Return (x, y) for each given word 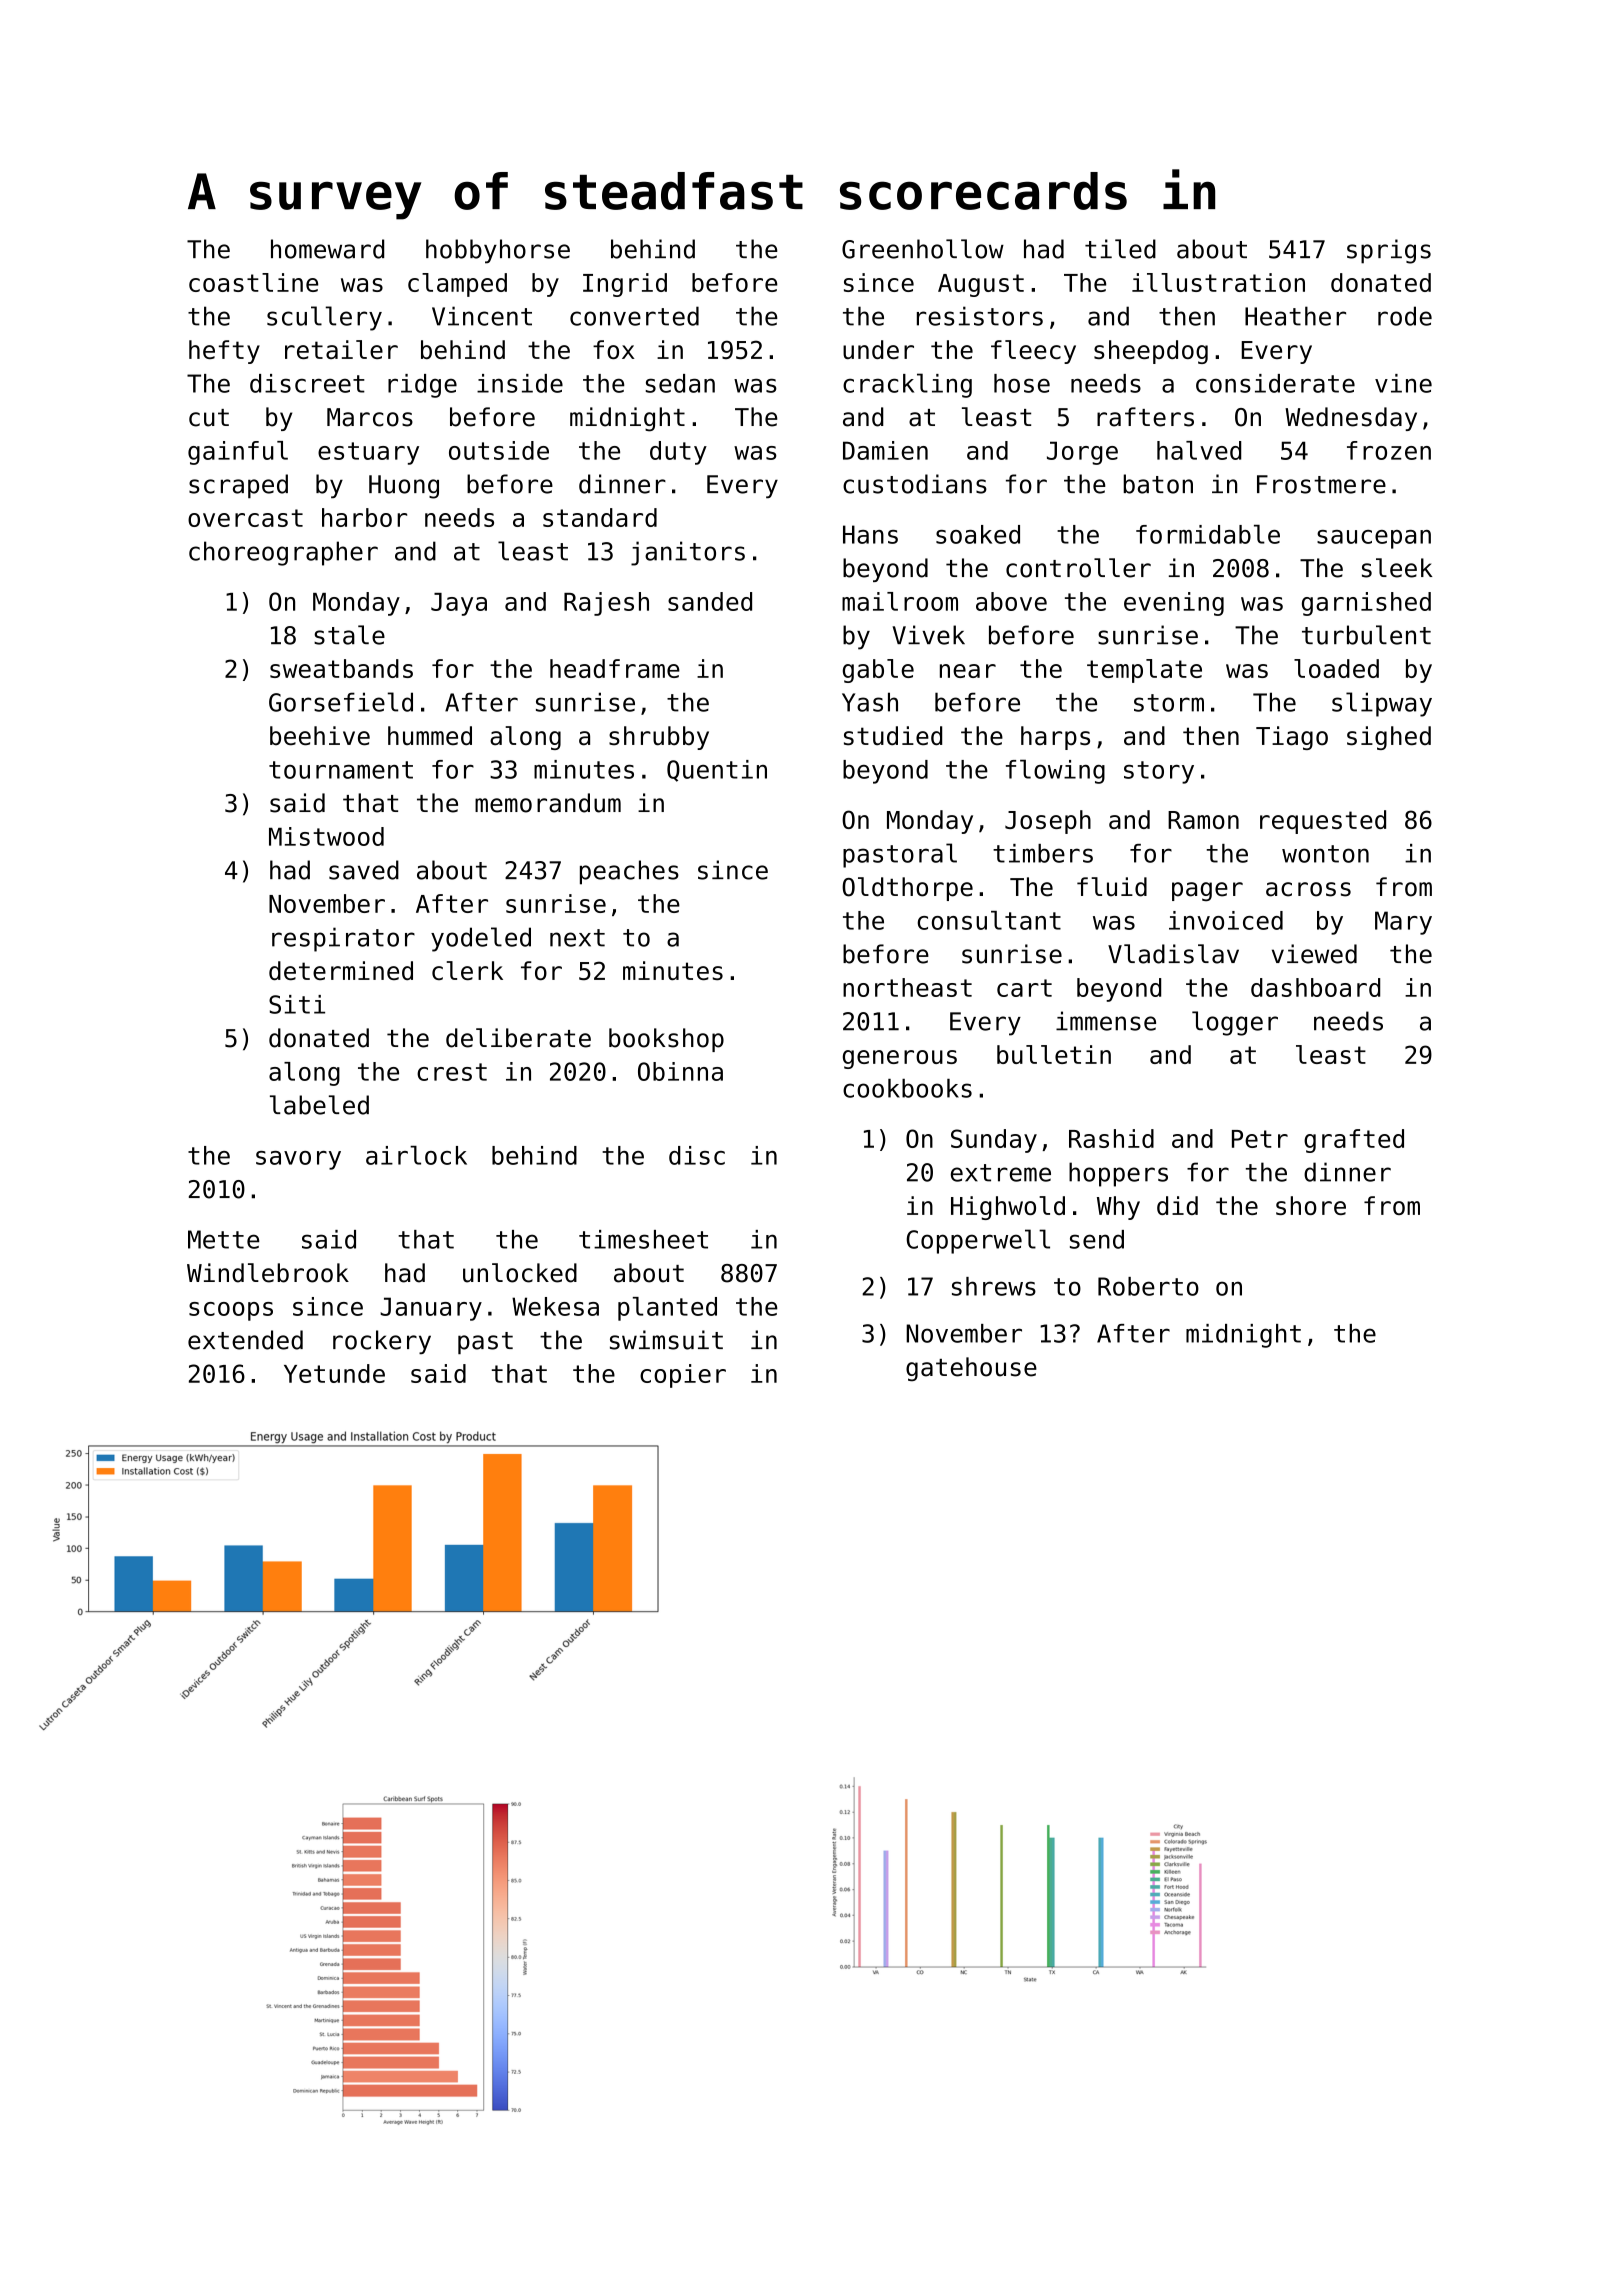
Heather (1295, 316)
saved (364, 870)
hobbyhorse (498, 251)
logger (1235, 1023)
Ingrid (625, 285)
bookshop (666, 1040)
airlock (416, 1155)
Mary (1403, 923)
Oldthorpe (907, 889)
